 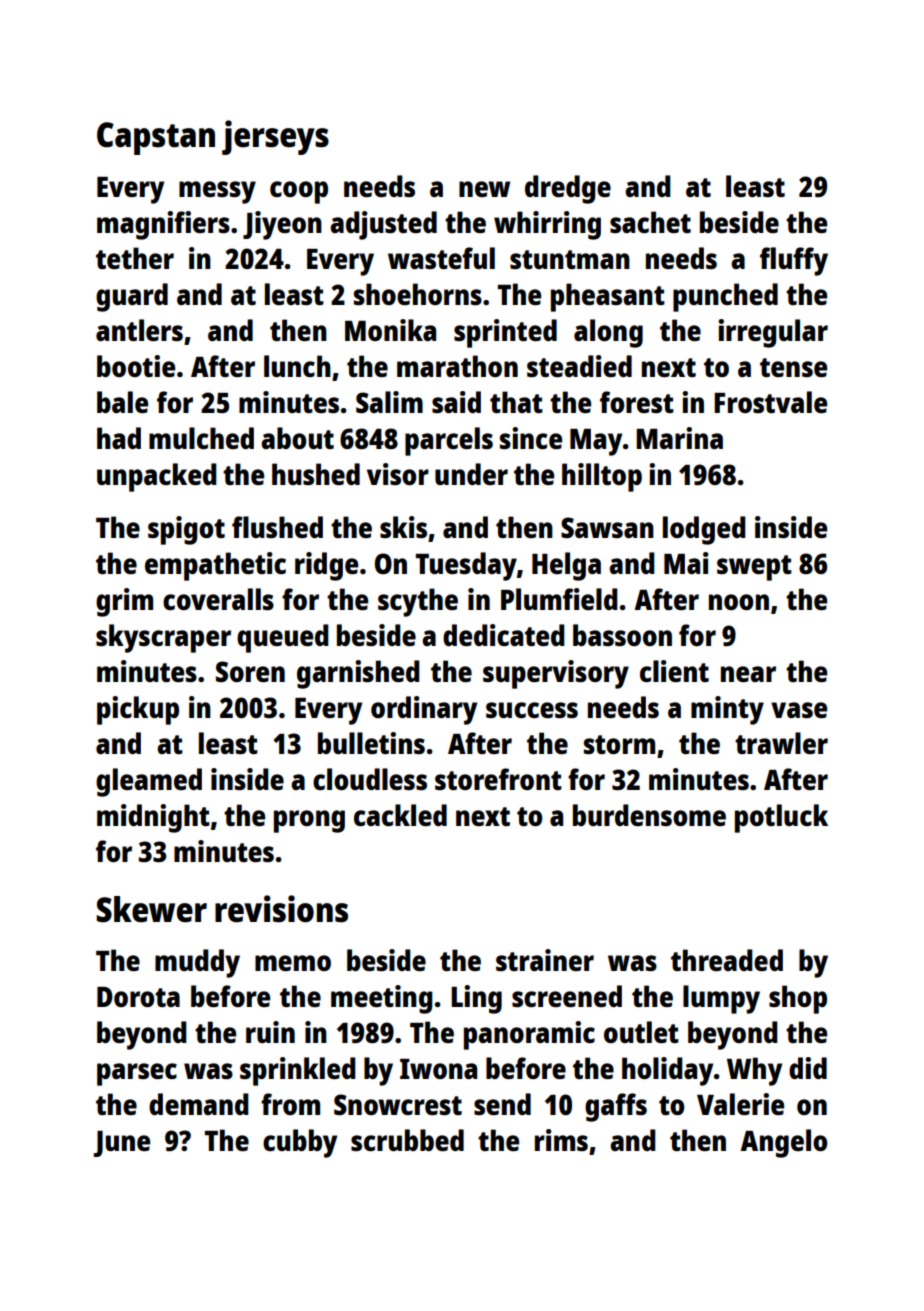 I want to click on cubby, so click(x=300, y=1143).
